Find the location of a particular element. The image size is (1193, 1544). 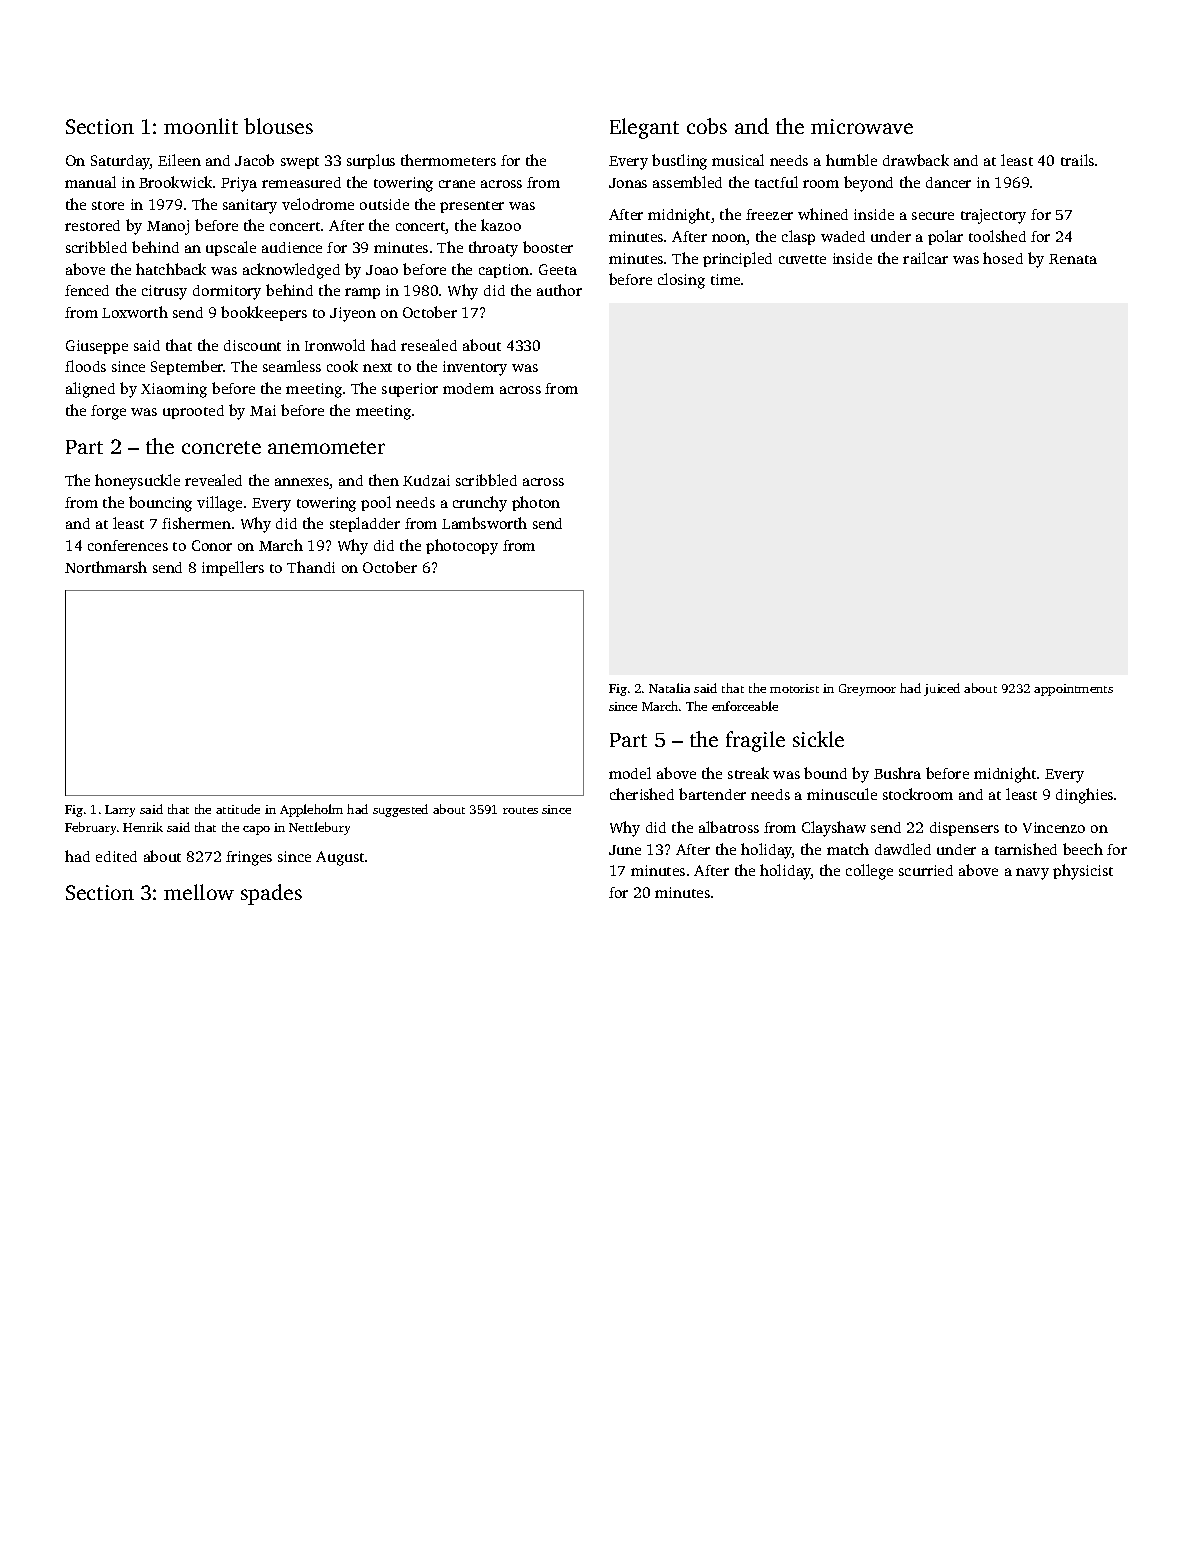

dinghies is located at coordinates (1084, 796).
